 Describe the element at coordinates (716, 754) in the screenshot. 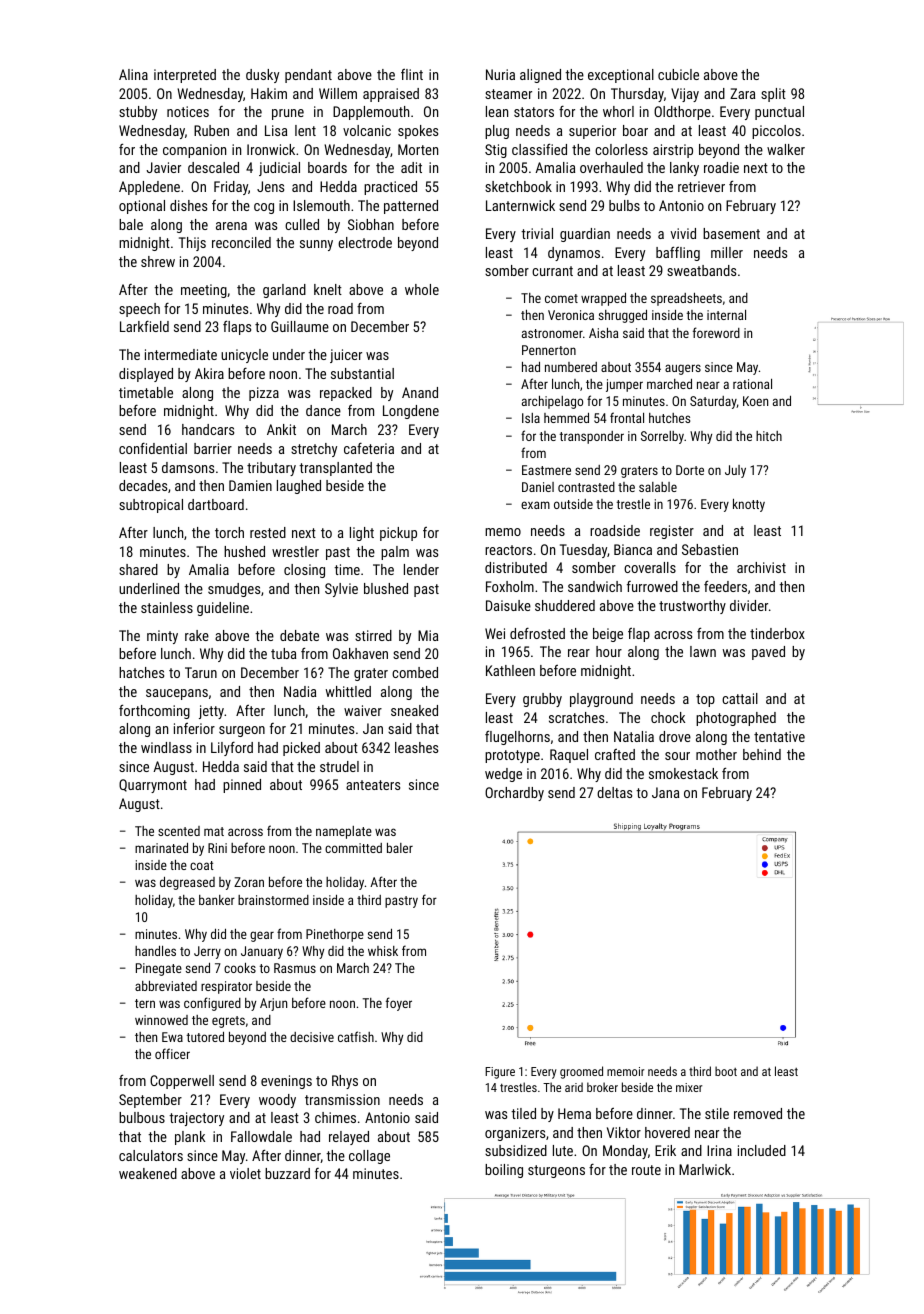

I see `mother` at that location.
